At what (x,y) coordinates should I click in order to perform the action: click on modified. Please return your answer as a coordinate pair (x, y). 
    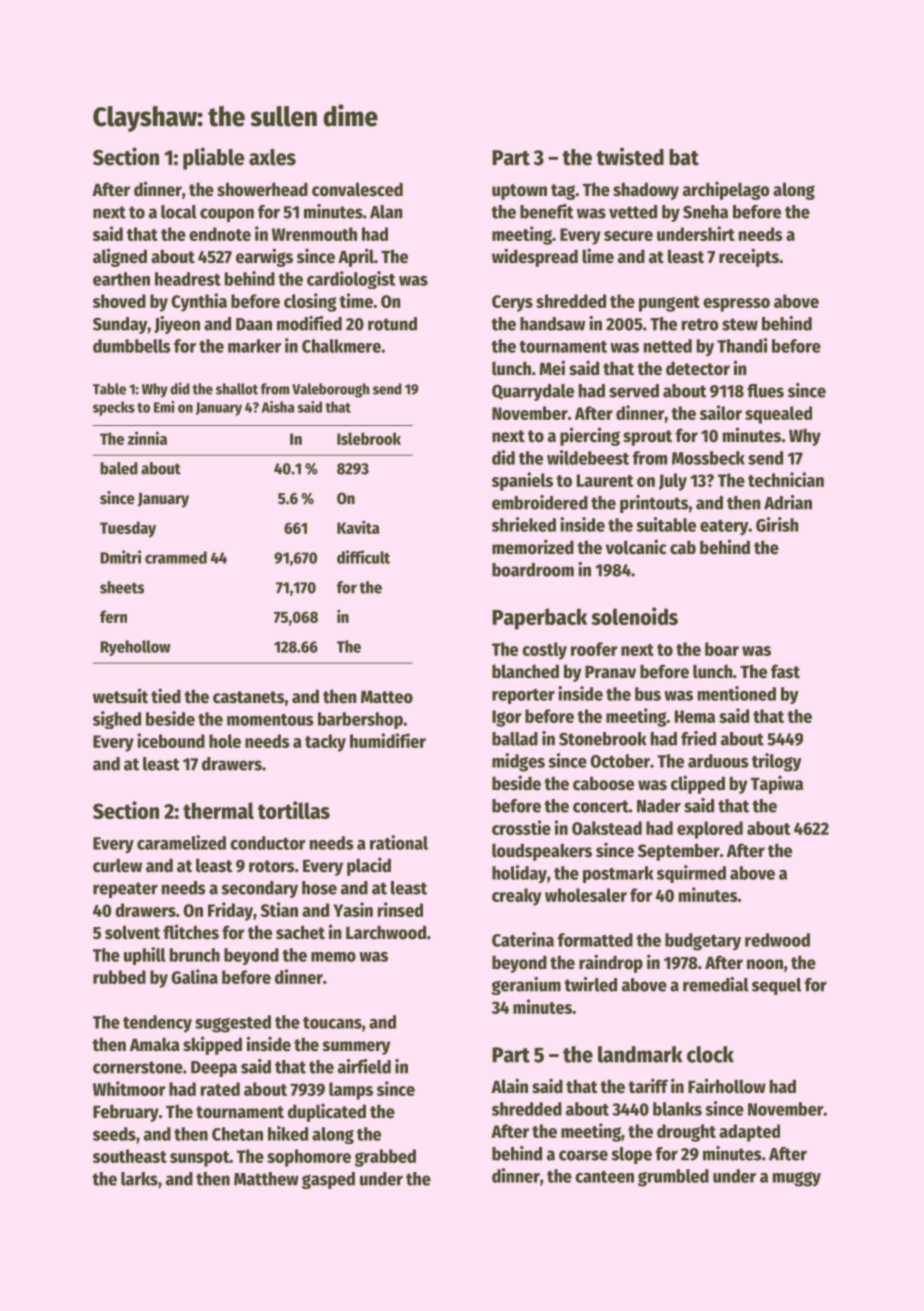
    Looking at the image, I should click on (309, 323).
